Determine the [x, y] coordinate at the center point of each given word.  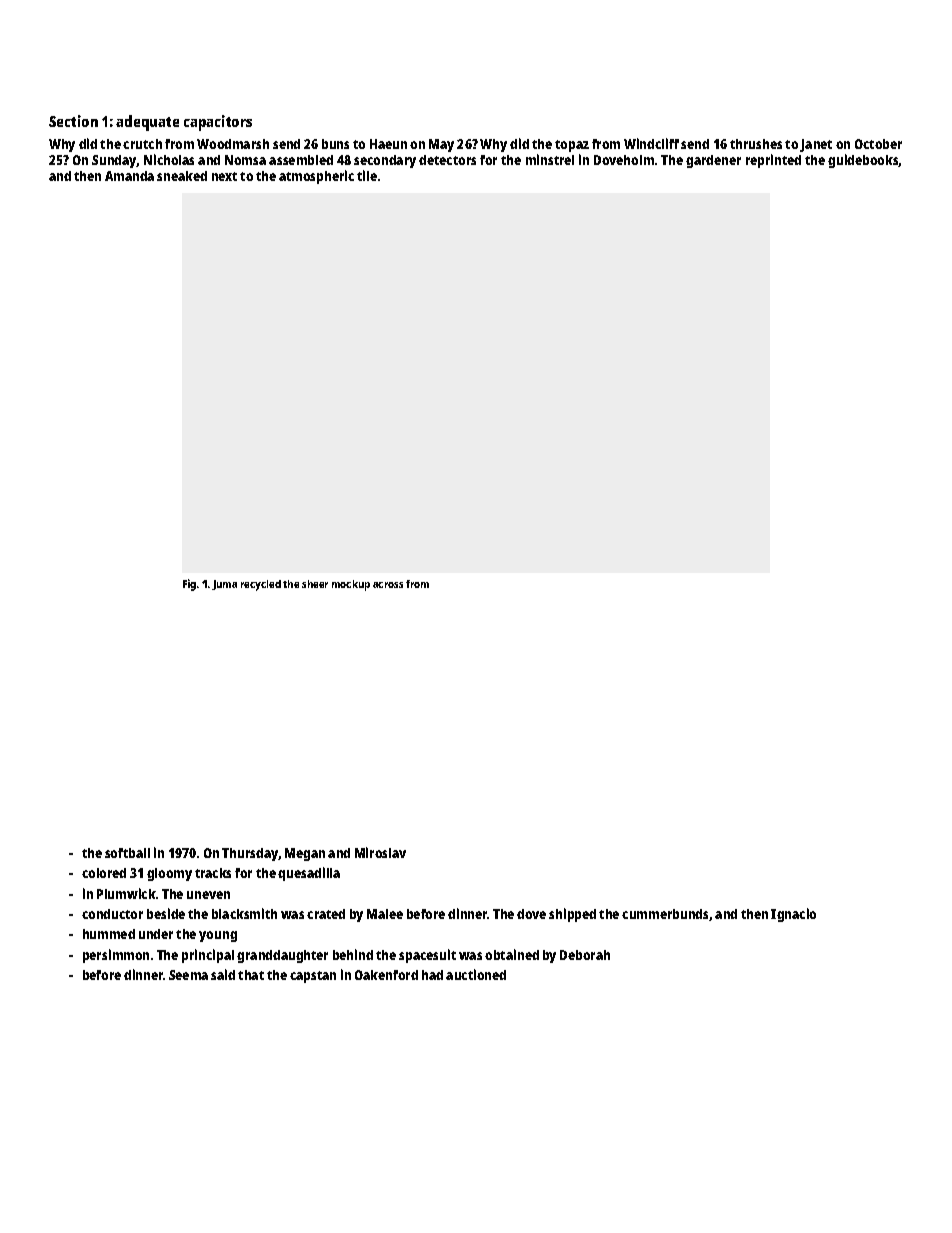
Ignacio [793, 915]
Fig [189, 585]
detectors [447, 160]
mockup [351, 585]
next [224, 176]
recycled [261, 585]
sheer [315, 584]
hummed [109, 934]
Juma [224, 585]
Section [73, 121]
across [388, 585]
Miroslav [380, 852]
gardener [713, 161]
